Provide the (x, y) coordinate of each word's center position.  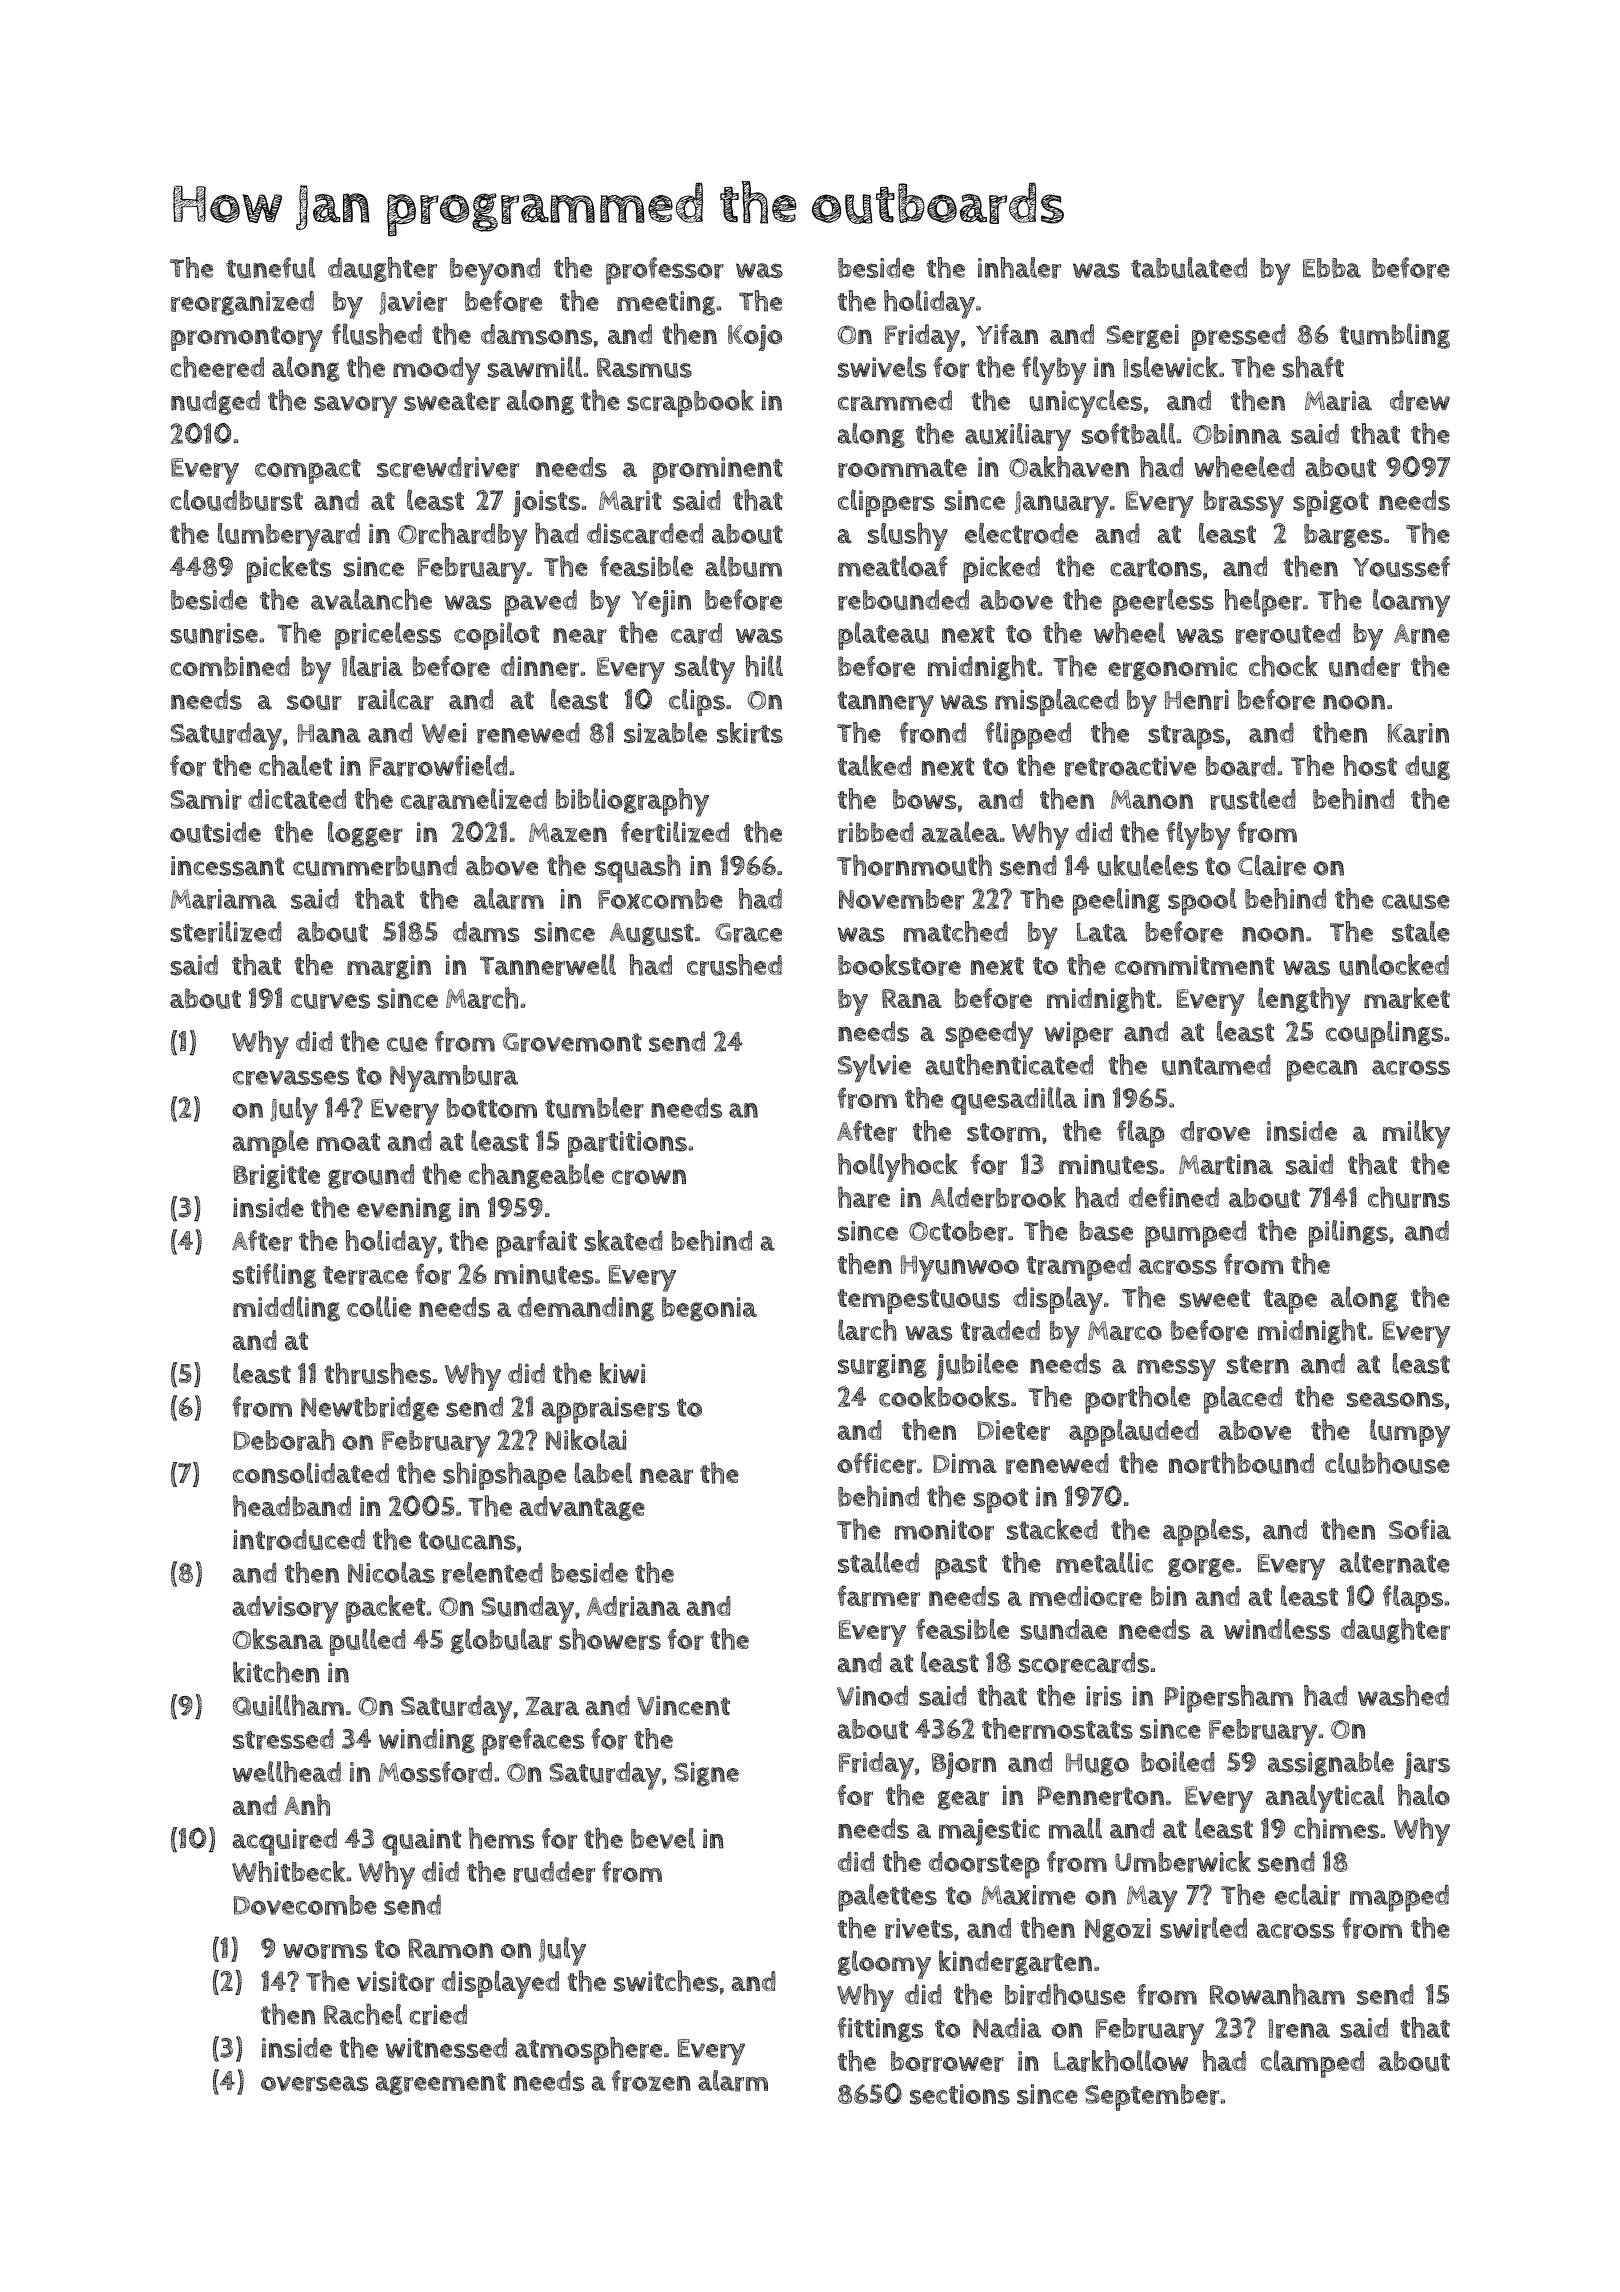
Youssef (1401, 566)
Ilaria (372, 666)
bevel (663, 1838)
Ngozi (1118, 1930)
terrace (365, 1275)
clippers (886, 503)
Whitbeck (288, 1871)
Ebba (1332, 268)
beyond (495, 271)
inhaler (1019, 268)
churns (1409, 1197)
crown (649, 1177)
